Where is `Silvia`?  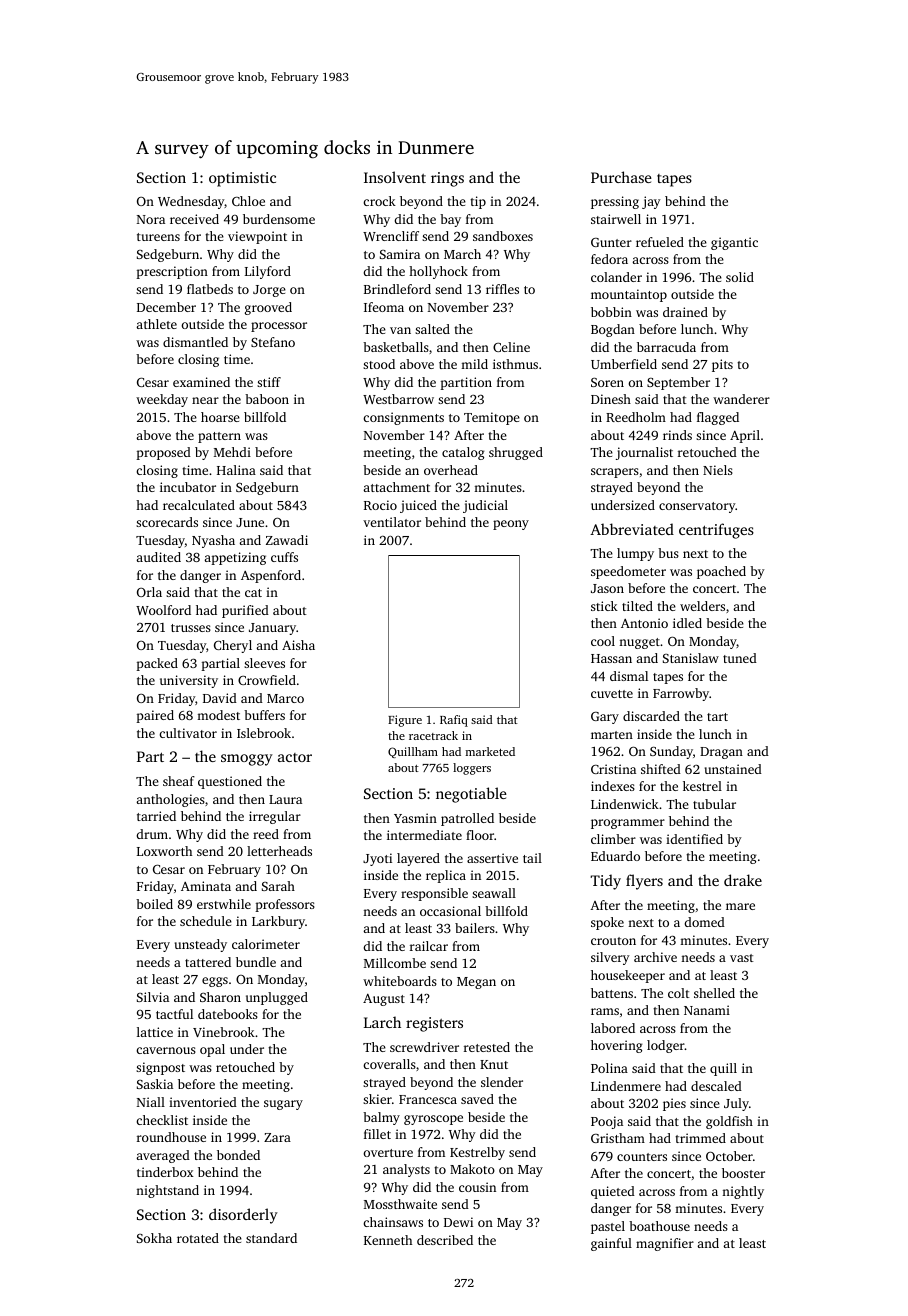
Silvia is located at coordinates (153, 997).
